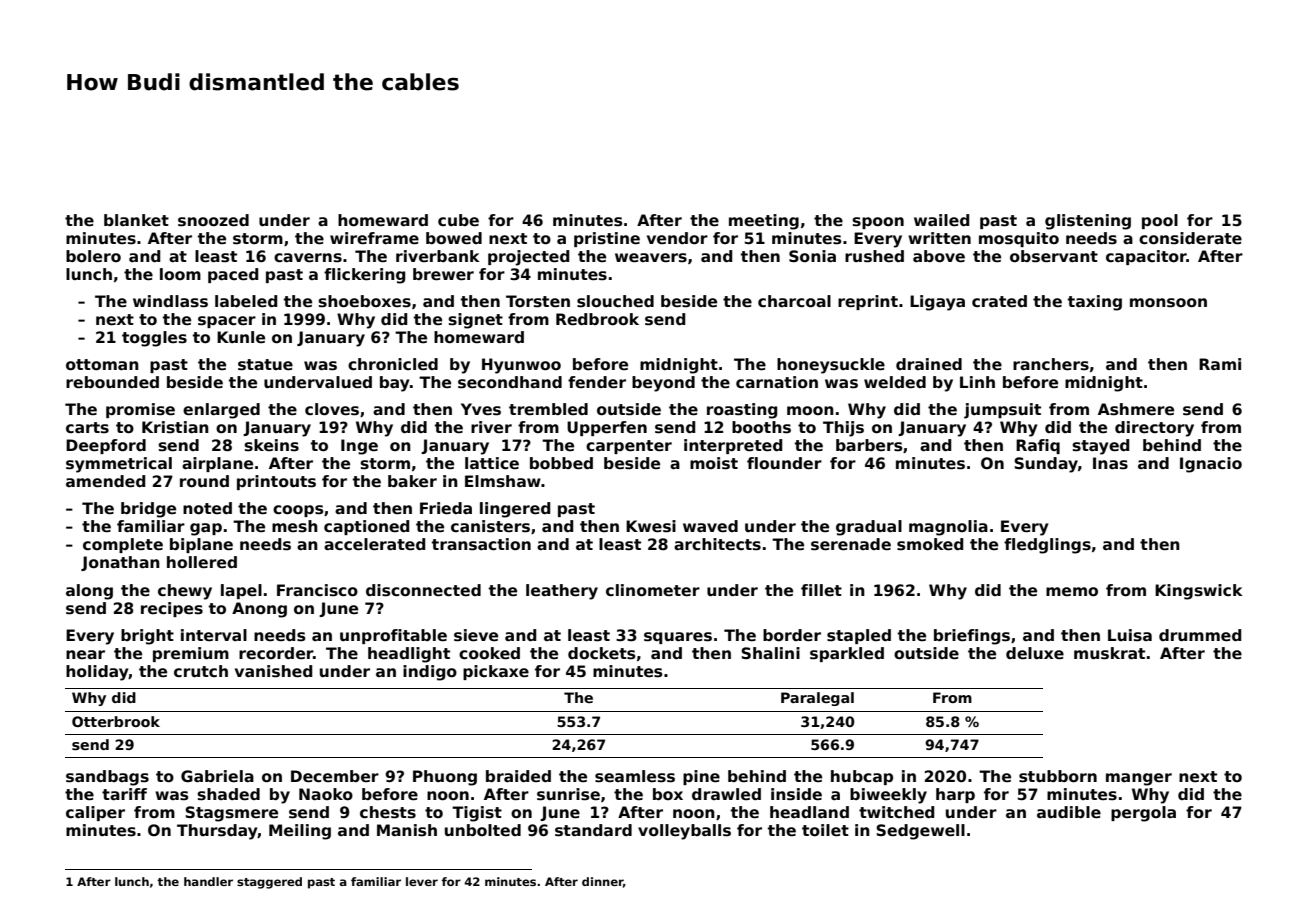  I want to click on considerate, so click(1190, 238).
